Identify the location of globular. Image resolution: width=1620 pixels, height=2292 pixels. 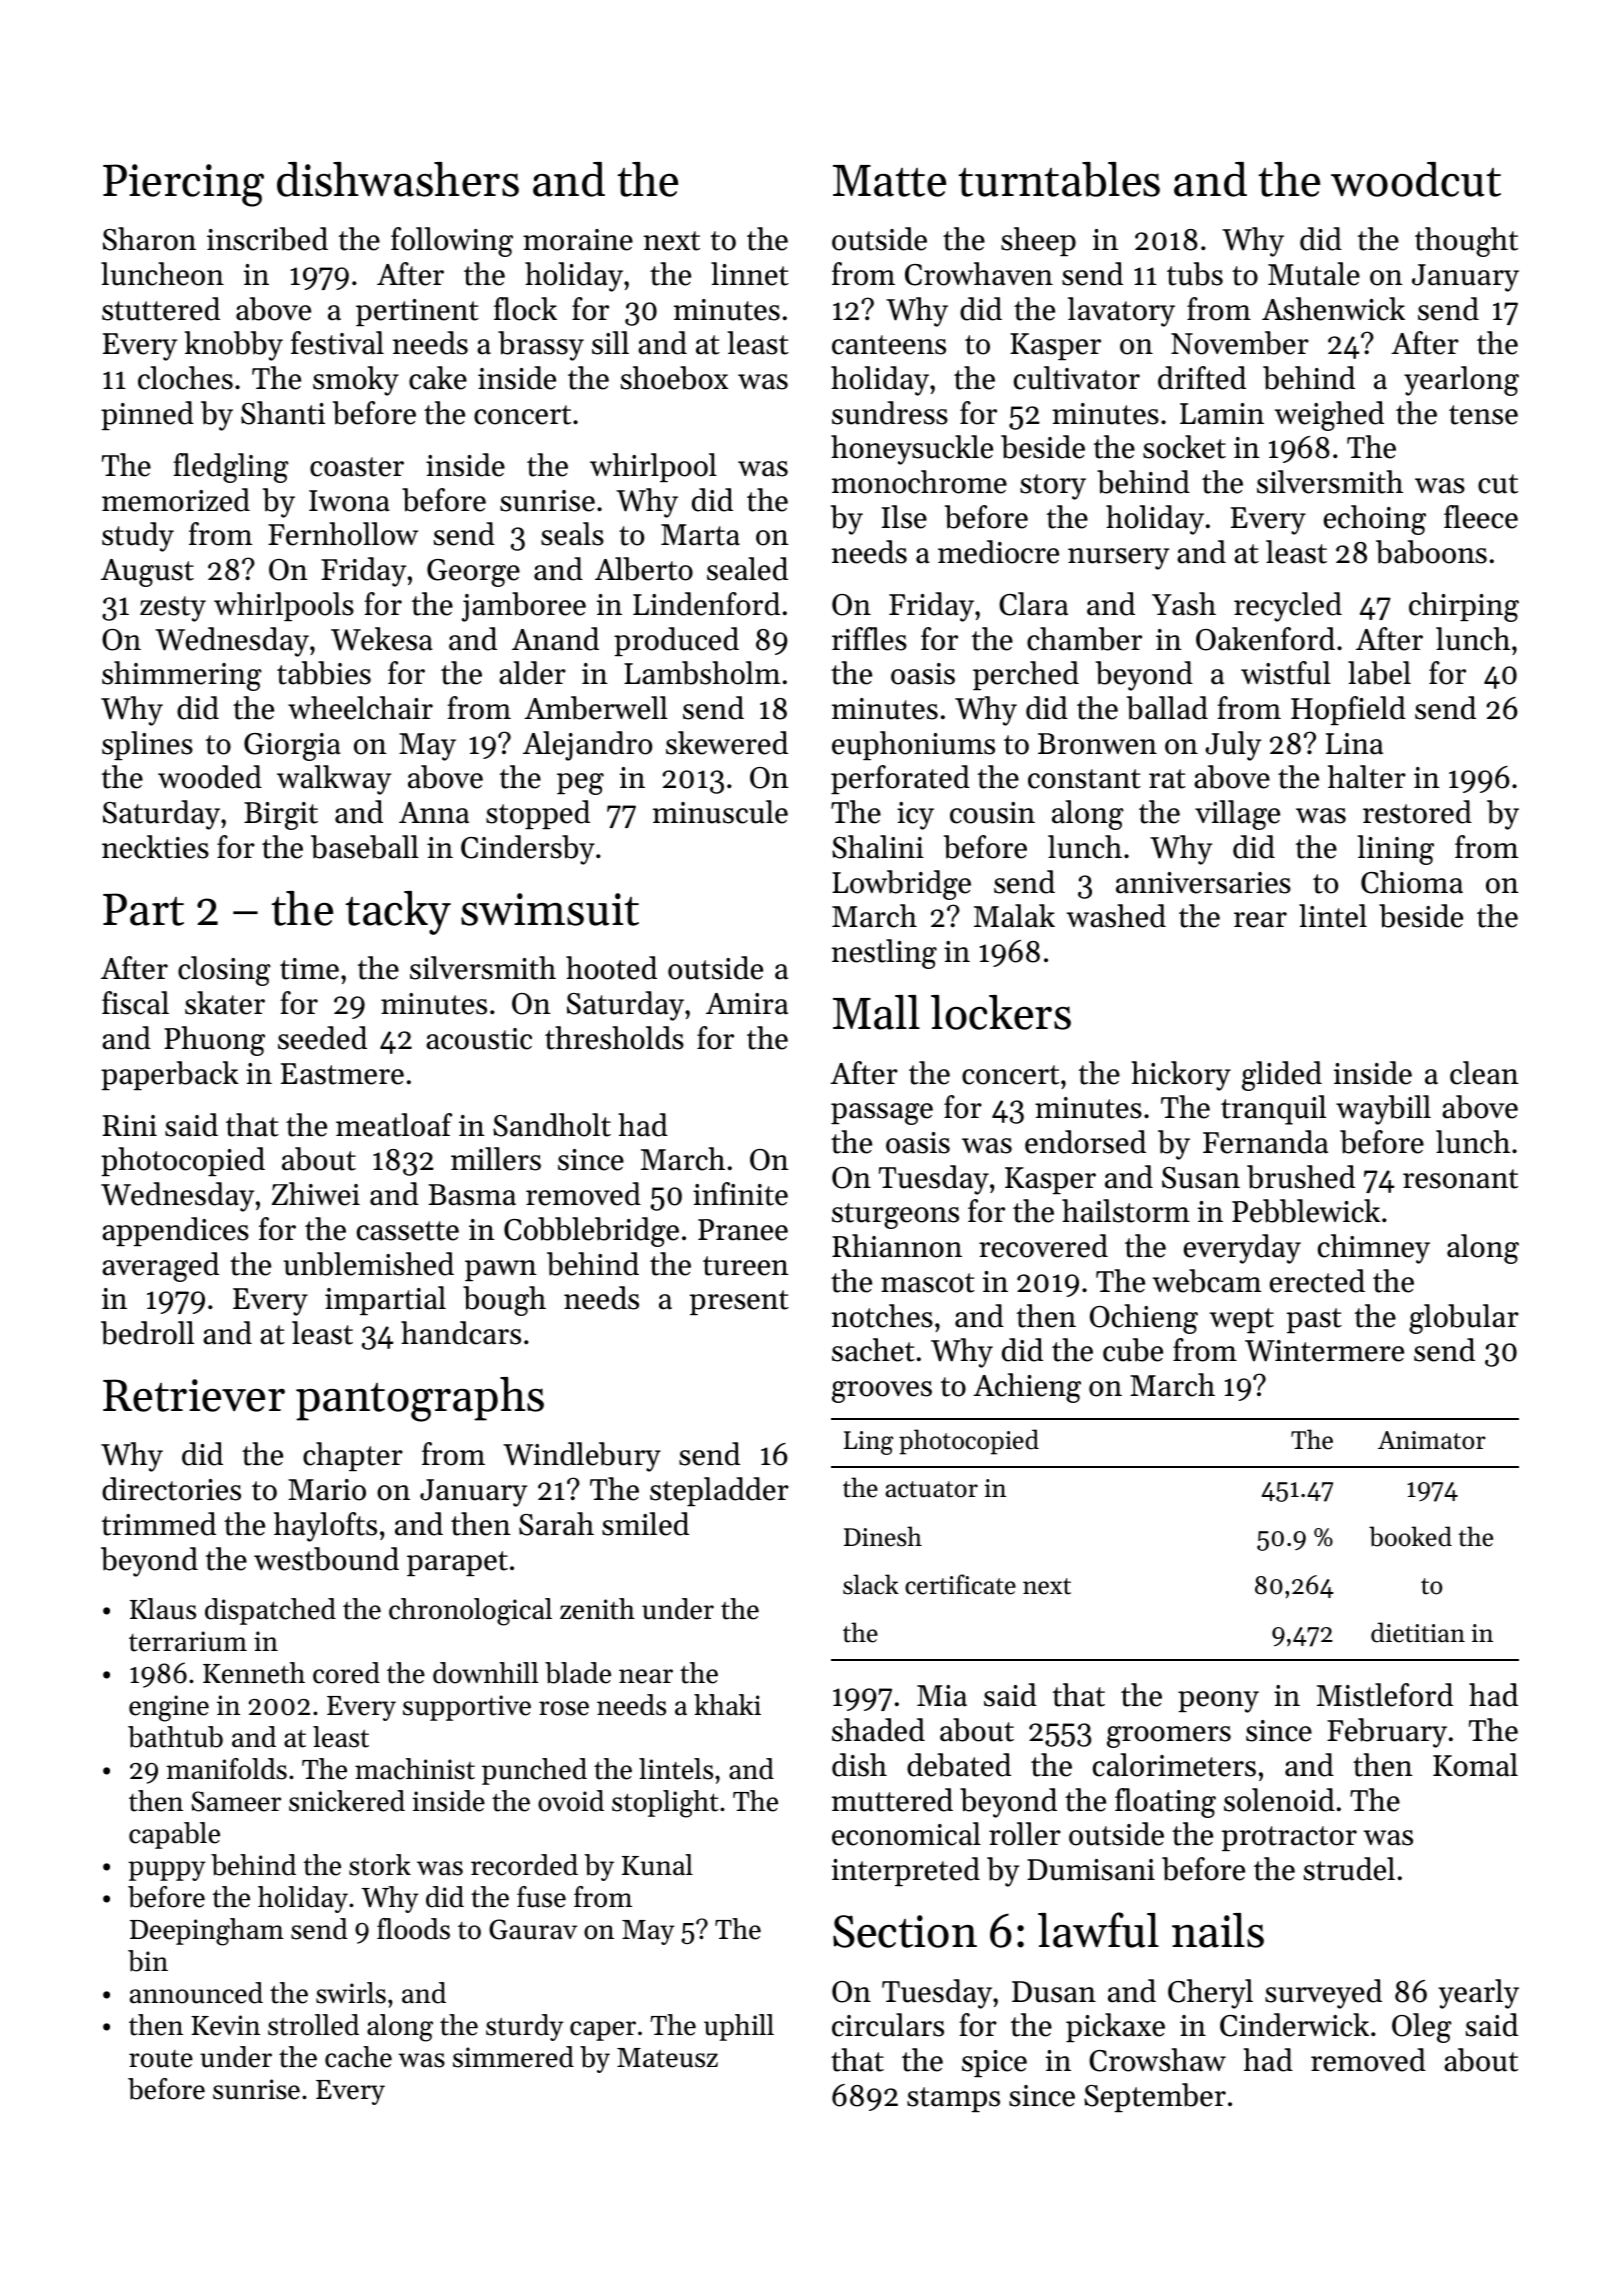
(1464, 1319).
